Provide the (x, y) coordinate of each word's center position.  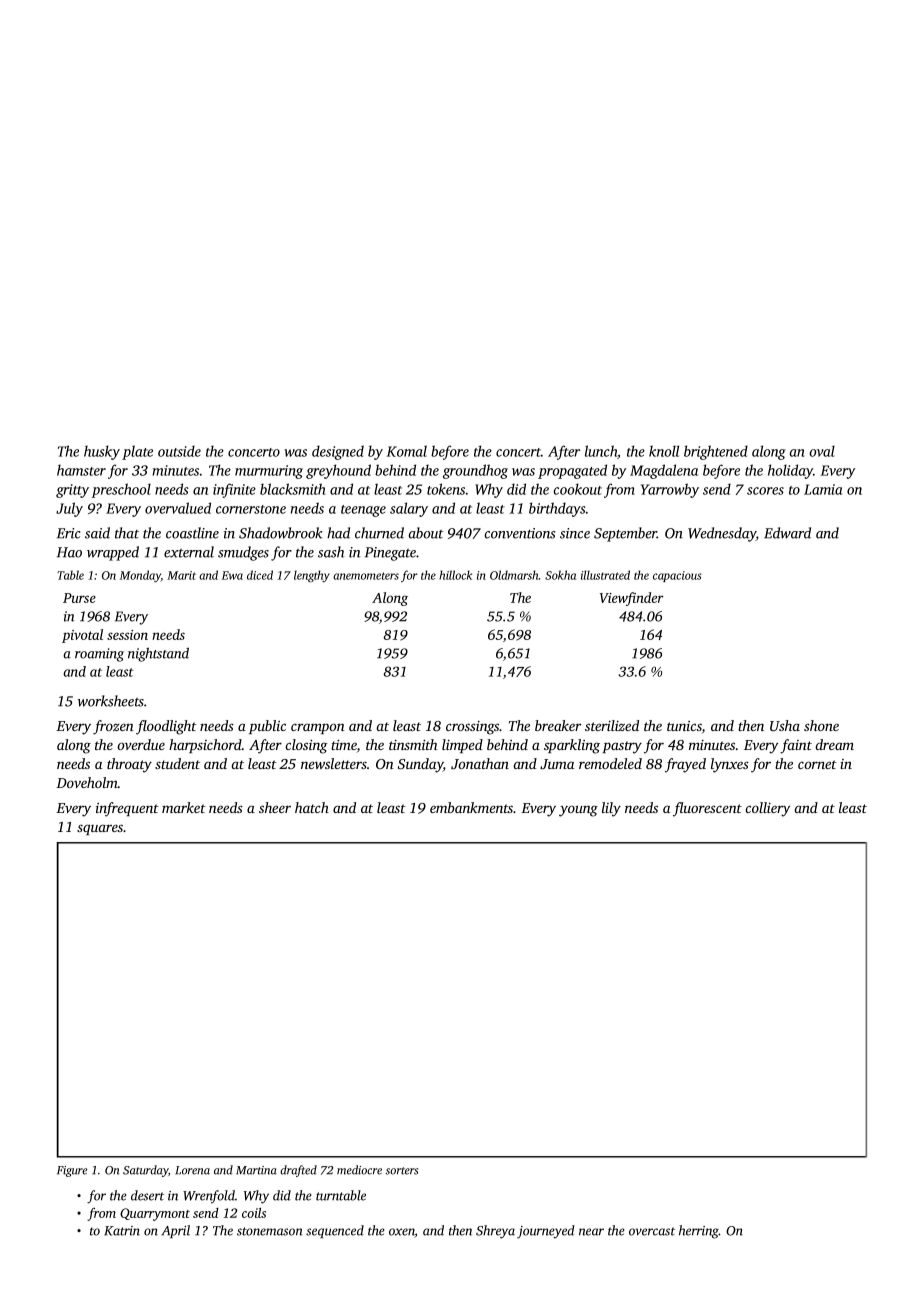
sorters (401, 1171)
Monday (140, 576)
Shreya (495, 1232)
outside (179, 451)
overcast (652, 1231)
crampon (318, 728)
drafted (298, 1171)
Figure (72, 1171)
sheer (275, 807)
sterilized (612, 725)
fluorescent (707, 809)
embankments (471, 807)
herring (699, 1232)
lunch (601, 451)
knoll (664, 451)
